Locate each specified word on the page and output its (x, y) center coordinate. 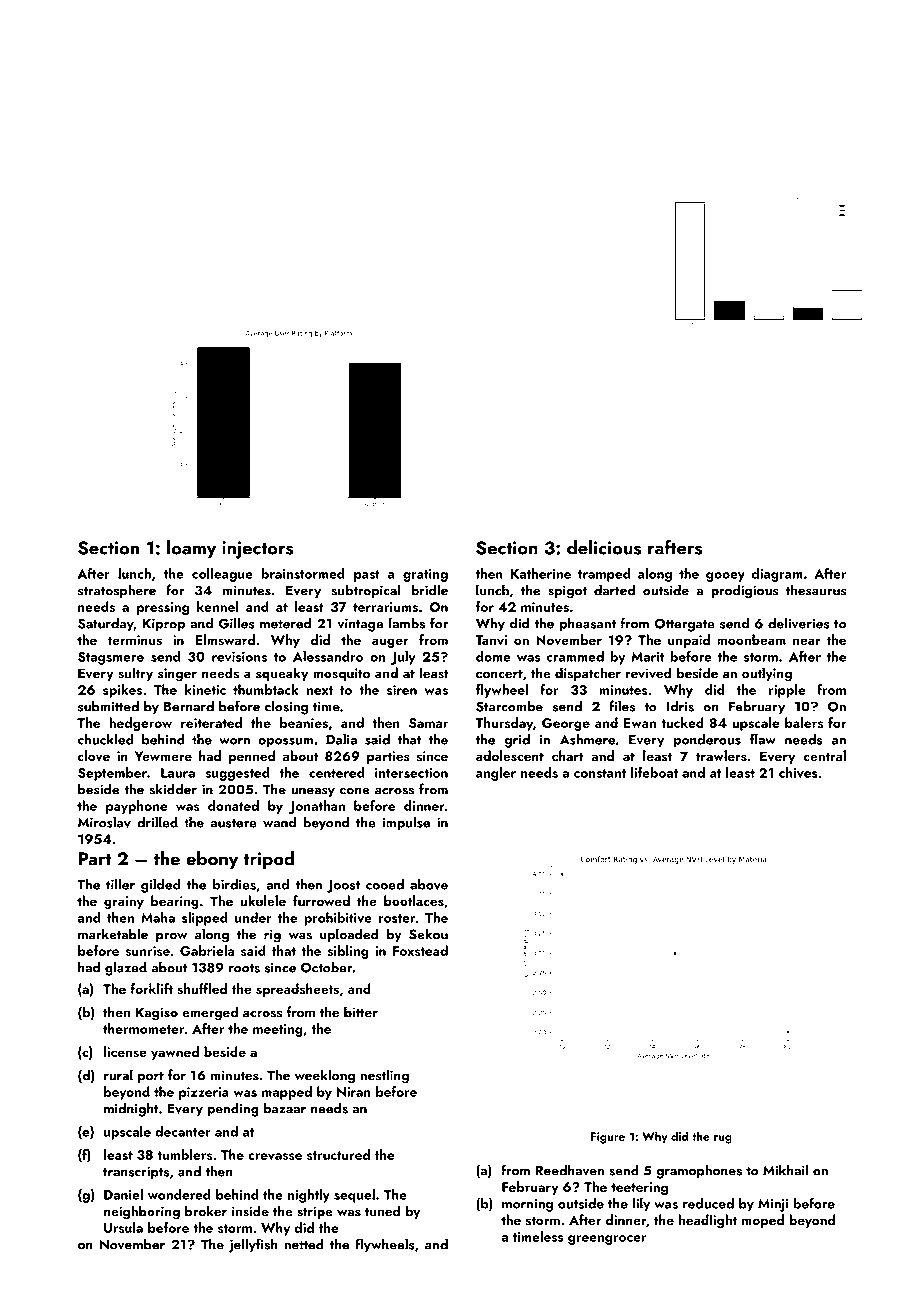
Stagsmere (111, 658)
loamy (191, 549)
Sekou (428, 934)
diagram (777, 575)
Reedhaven (569, 1170)
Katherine (541, 573)
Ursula (123, 1227)
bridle (429, 590)
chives (798, 772)
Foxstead (420, 950)
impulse (406, 823)
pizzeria (204, 1093)
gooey (725, 577)
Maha (158, 917)
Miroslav (104, 822)
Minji (773, 1205)
